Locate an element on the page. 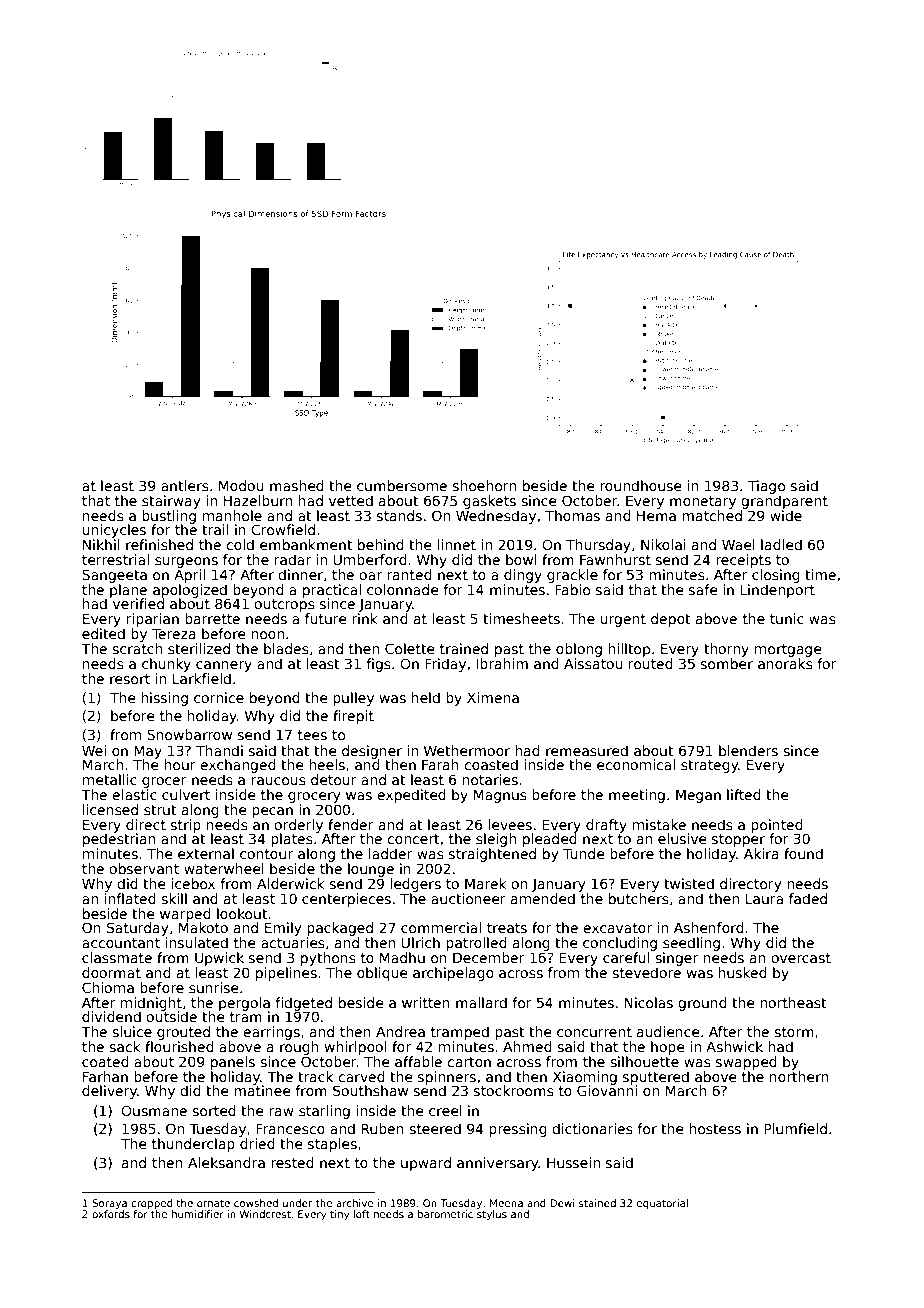 The height and width of the image is (1308, 924). lifted is located at coordinates (744, 794).
